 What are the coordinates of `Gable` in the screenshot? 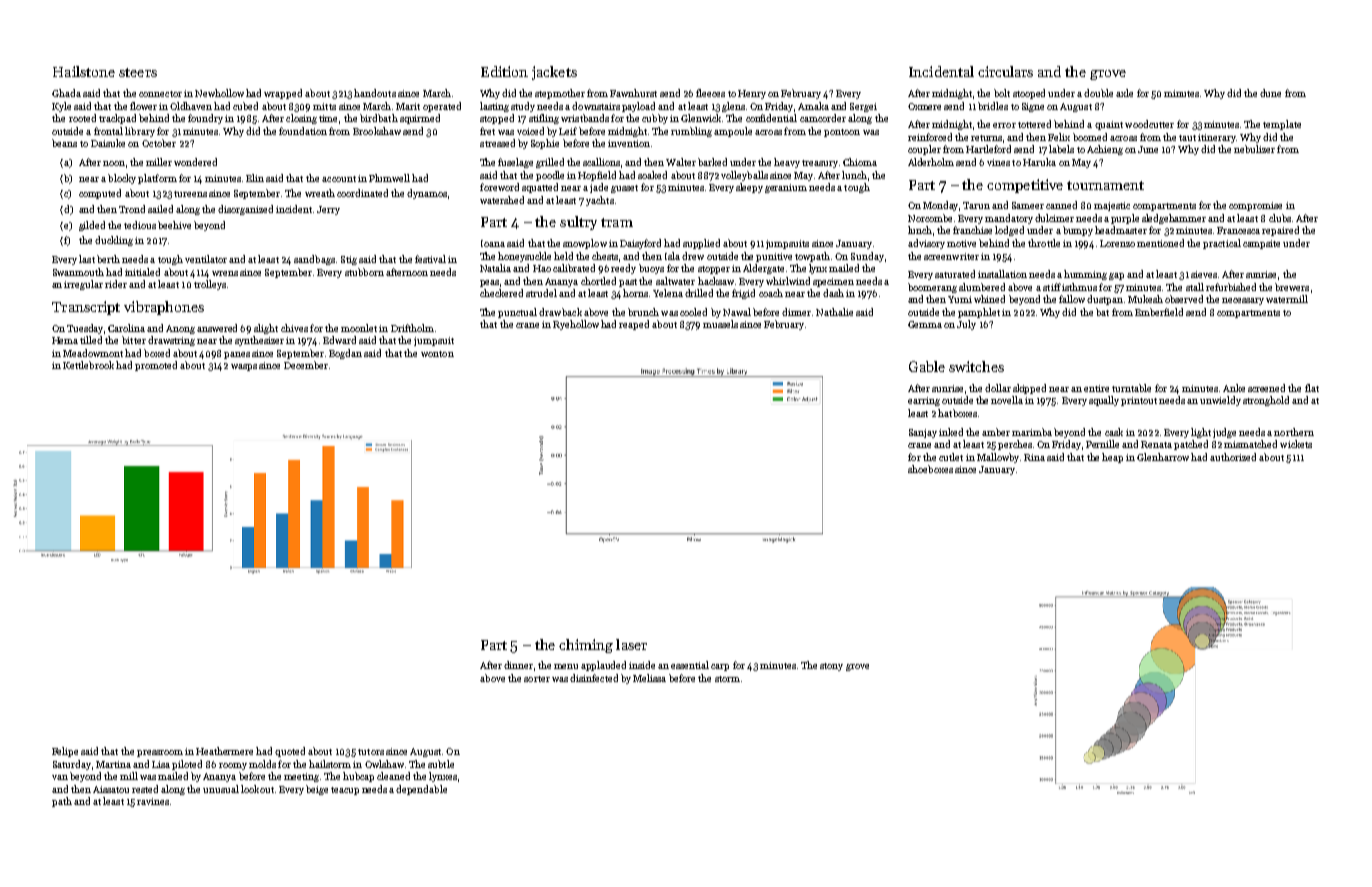 It's located at (927, 366).
